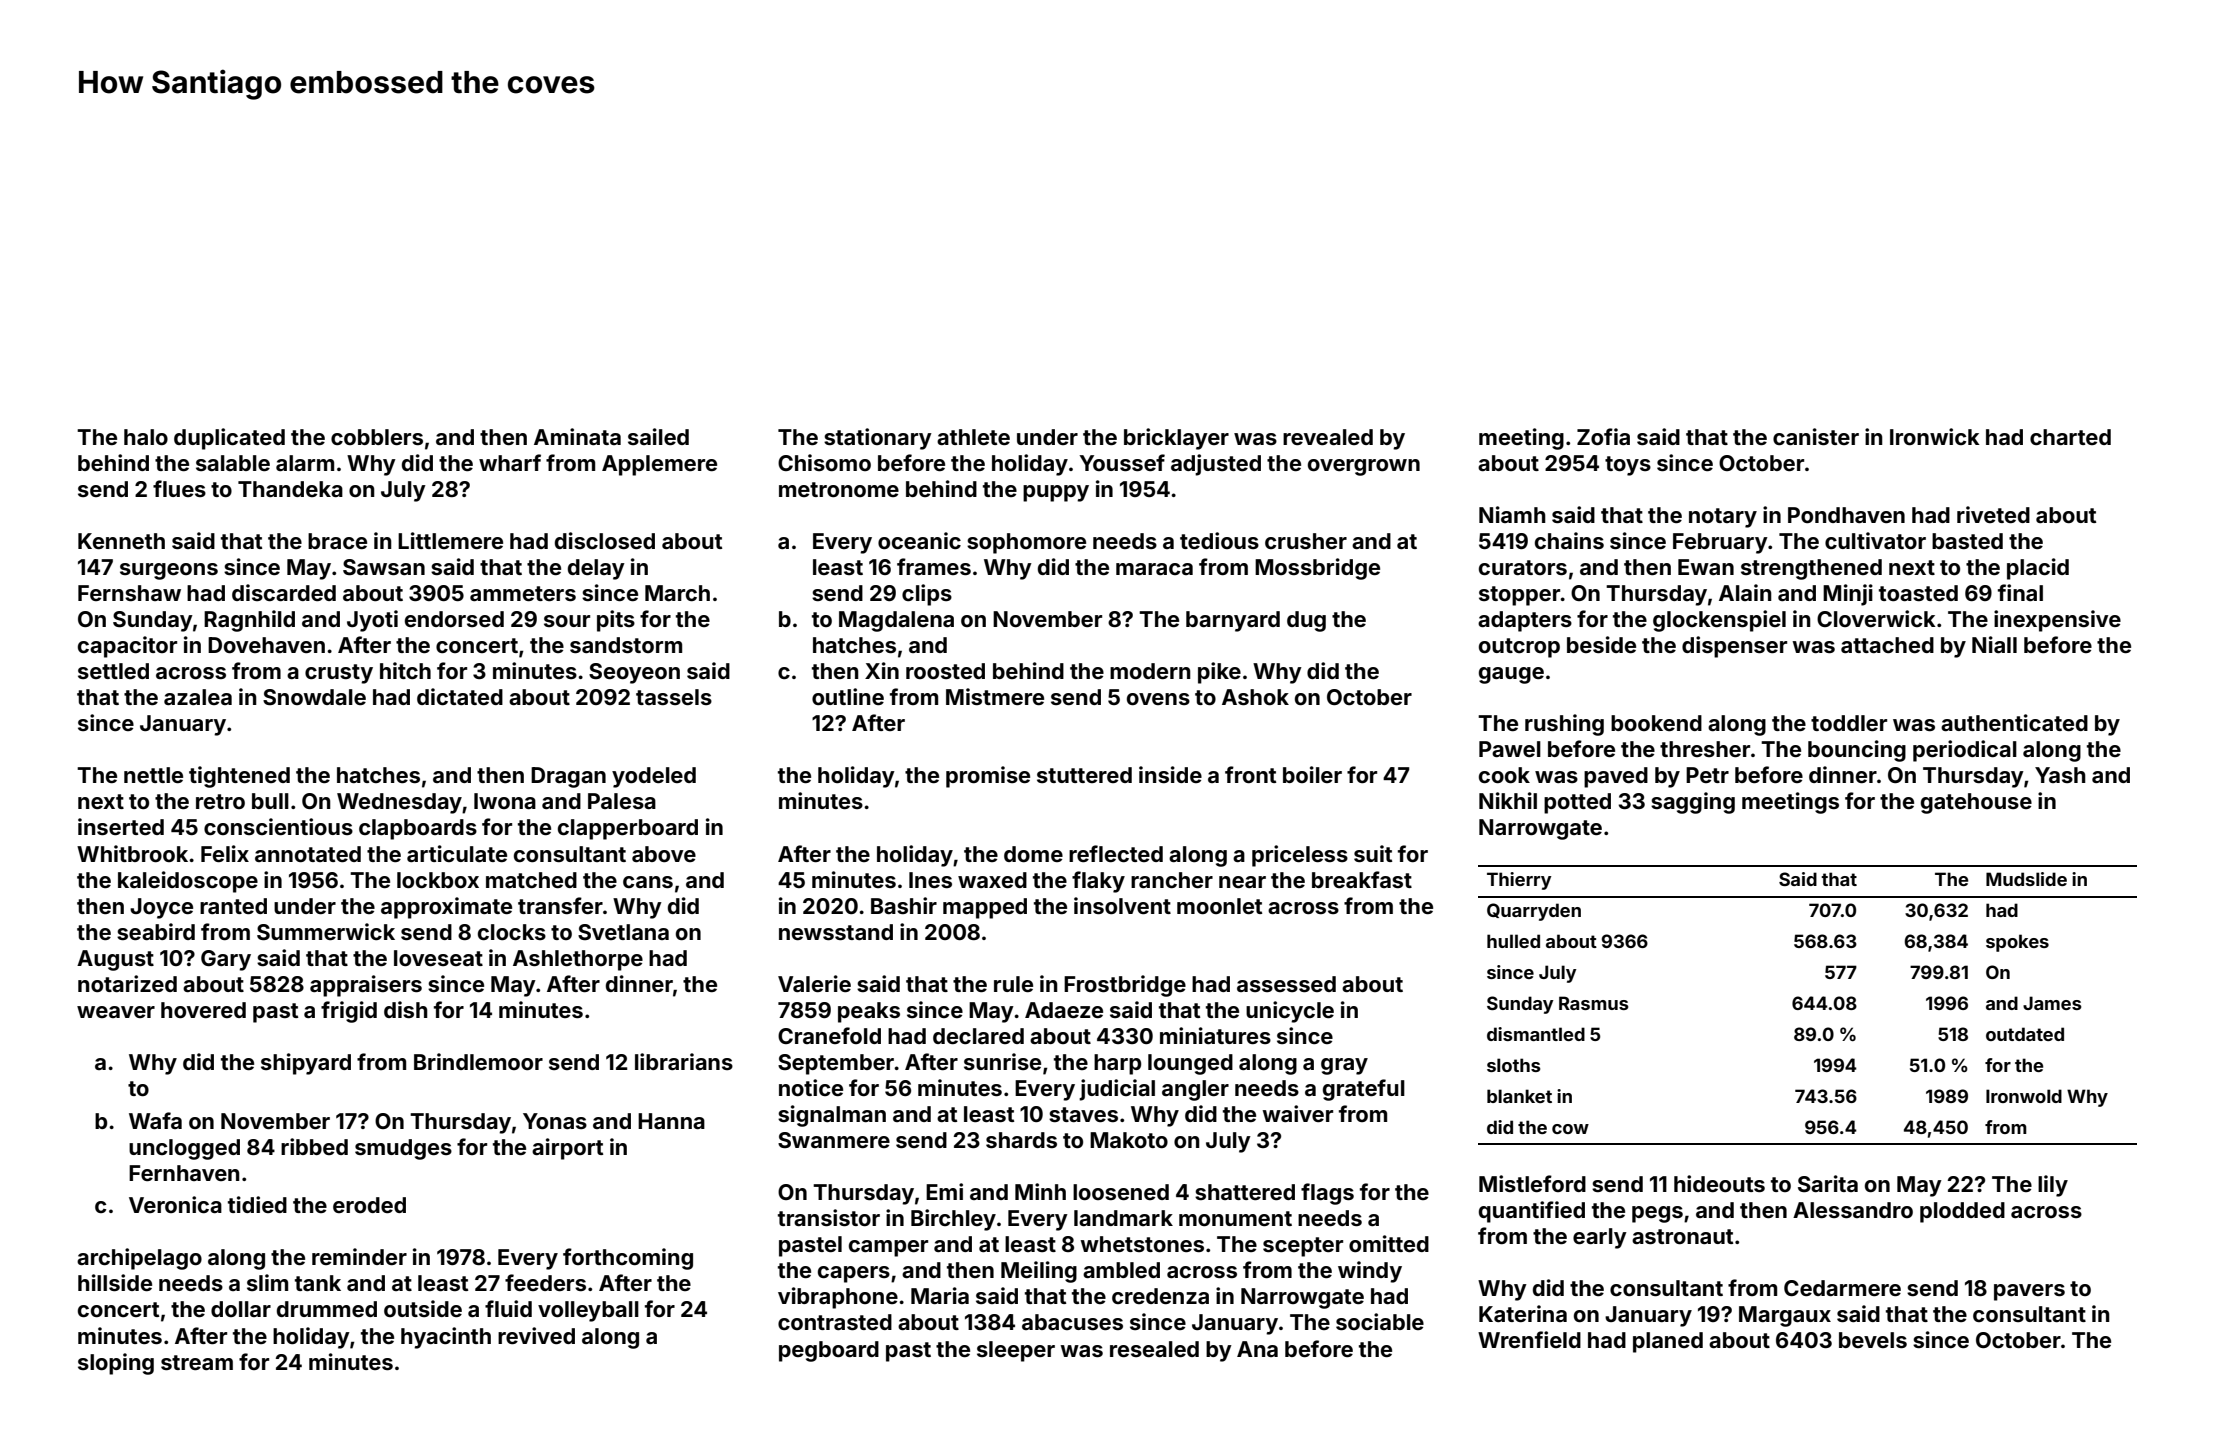 This screenshot has width=2214, height=1433. What do you see at coordinates (1873, 1340) in the screenshot?
I see `bevels` at bounding box center [1873, 1340].
